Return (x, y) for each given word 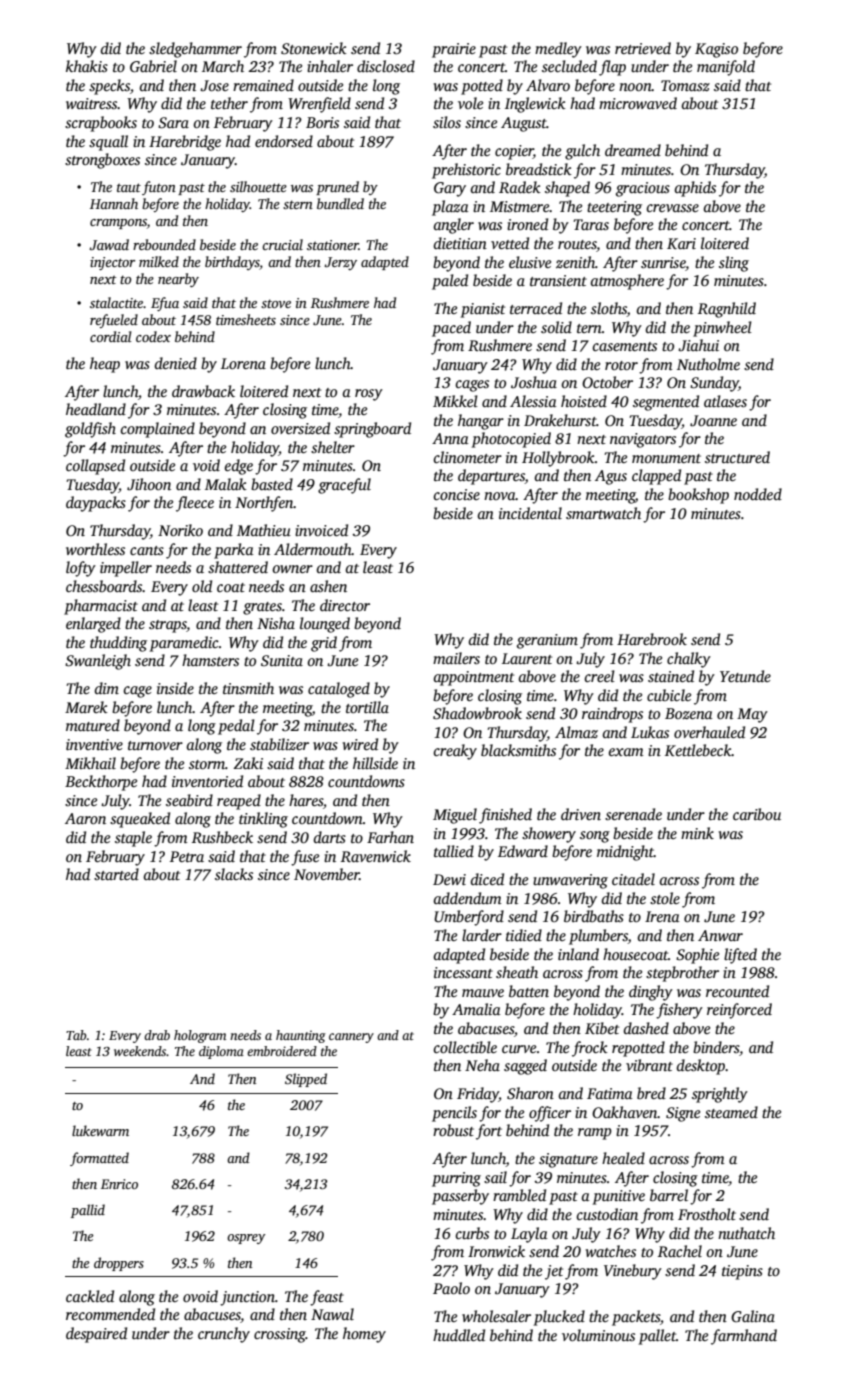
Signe (683, 1114)
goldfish (90, 430)
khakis (87, 66)
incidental (530, 513)
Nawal (332, 1314)
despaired (96, 1335)
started (116, 874)
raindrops (612, 715)
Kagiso (716, 50)
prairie (454, 50)
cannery (351, 1038)
